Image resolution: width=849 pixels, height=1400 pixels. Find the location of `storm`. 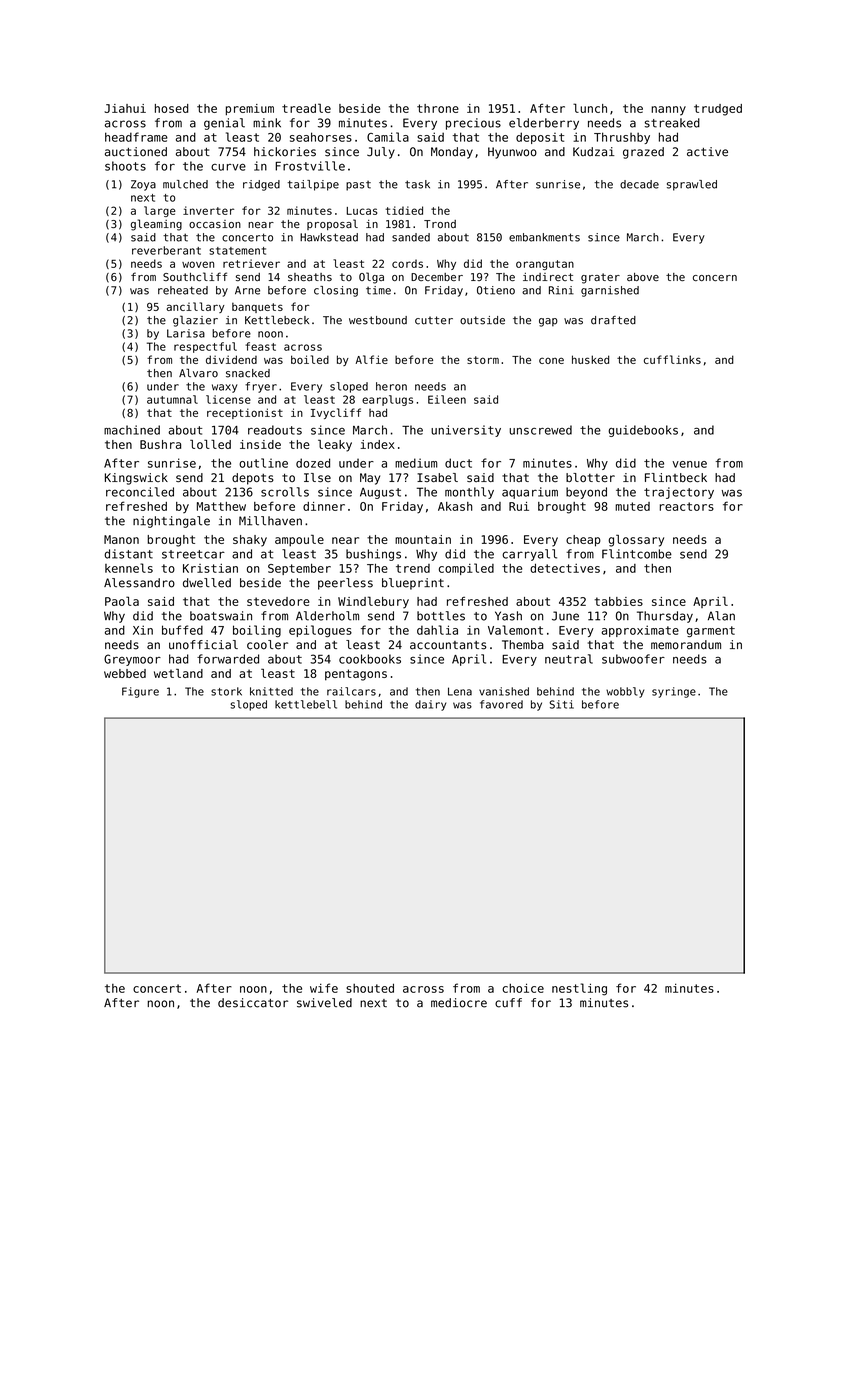

storm is located at coordinates (483, 360).
